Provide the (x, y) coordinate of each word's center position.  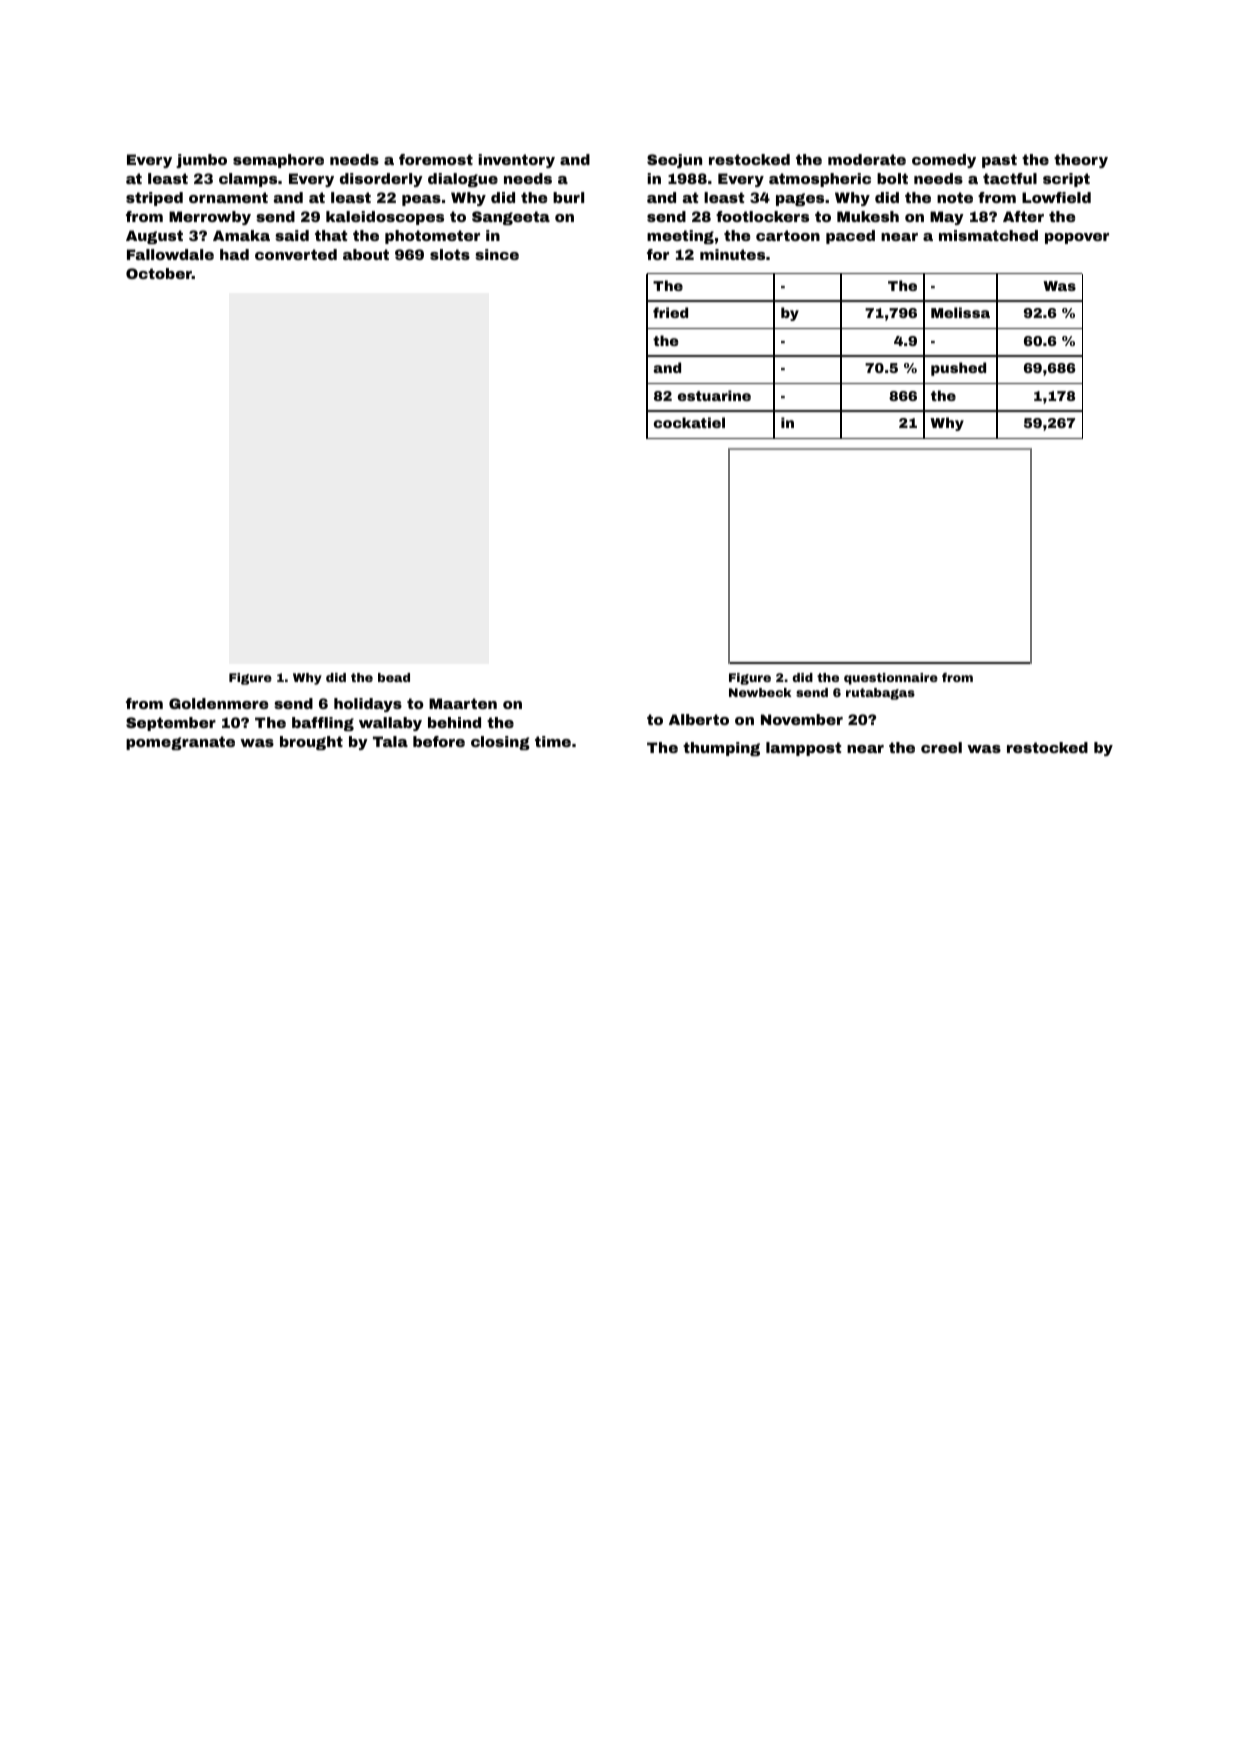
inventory (516, 161)
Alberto (699, 719)
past (999, 161)
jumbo (201, 161)
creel (941, 747)
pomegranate (180, 743)
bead (394, 677)
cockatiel (689, 422)
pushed (958, 369)
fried (670, 312)
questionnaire (891, 679)
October (159, 273)
